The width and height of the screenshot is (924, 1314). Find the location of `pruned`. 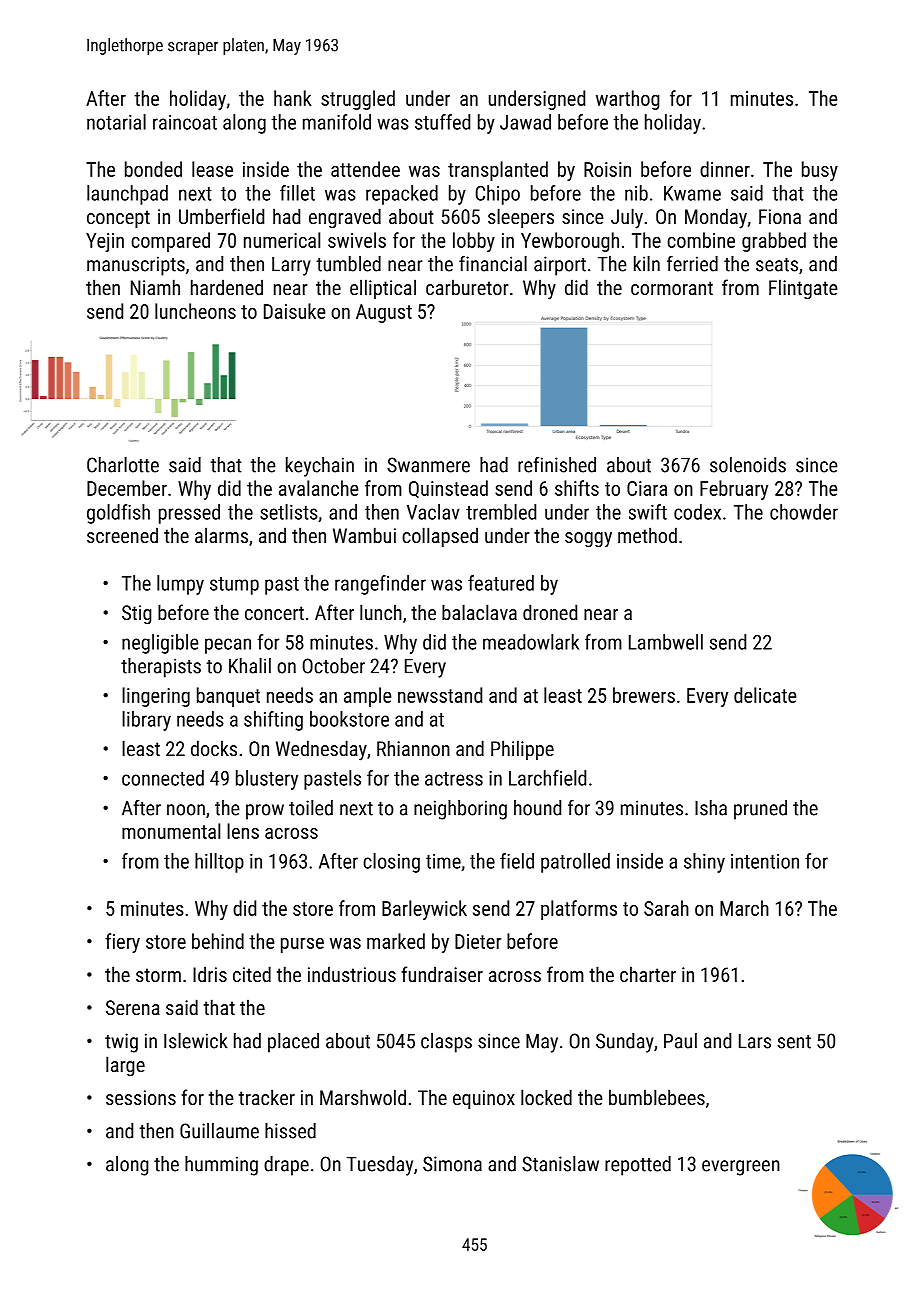

pruned is located at coordinates (760, 810).
